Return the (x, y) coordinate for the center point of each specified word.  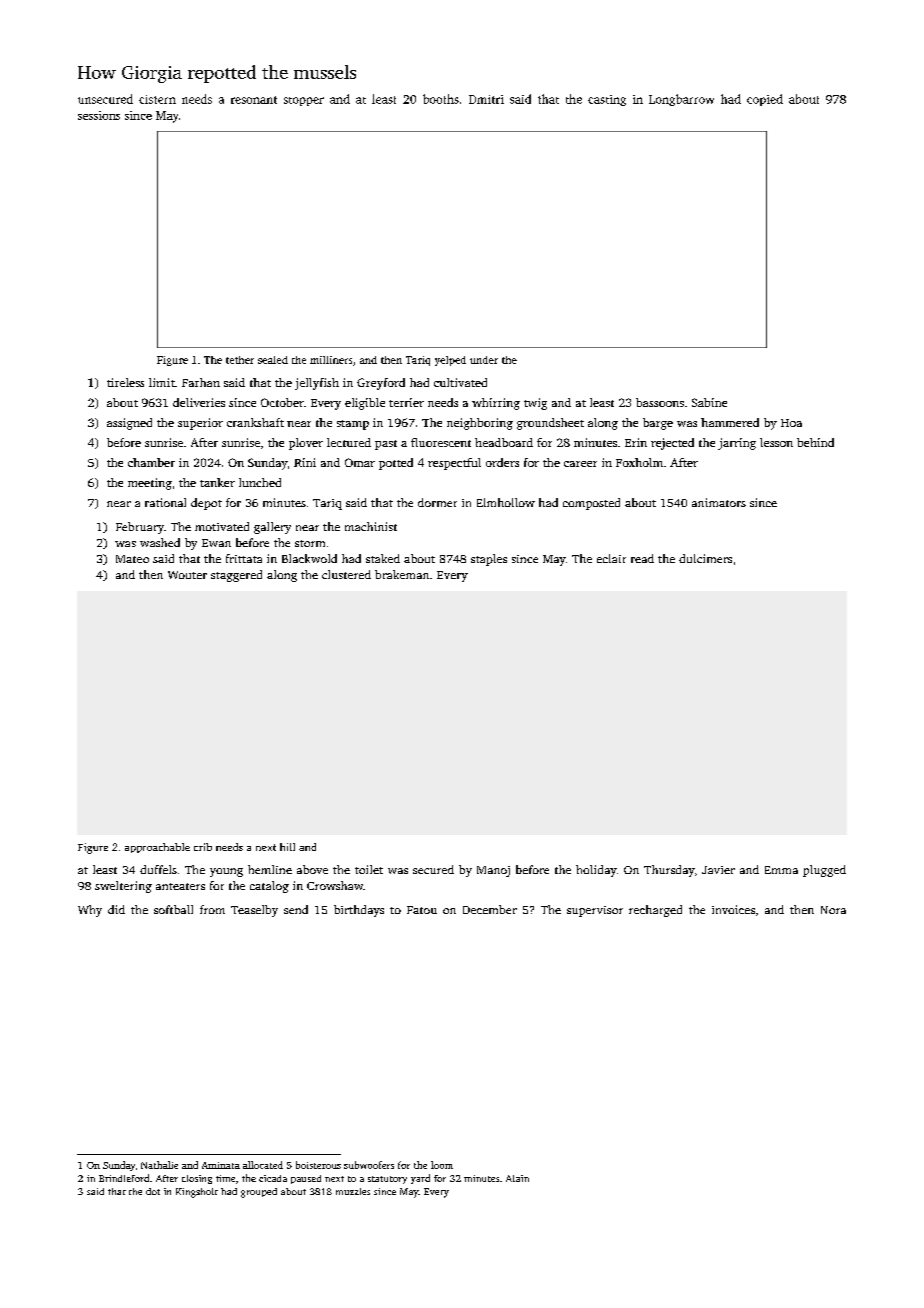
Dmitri (486, 99)
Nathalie (159, 1165)
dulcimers (705, 558)
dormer (437, 502)
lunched (260, 482)
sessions (99, 115)
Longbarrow (681, 100)
